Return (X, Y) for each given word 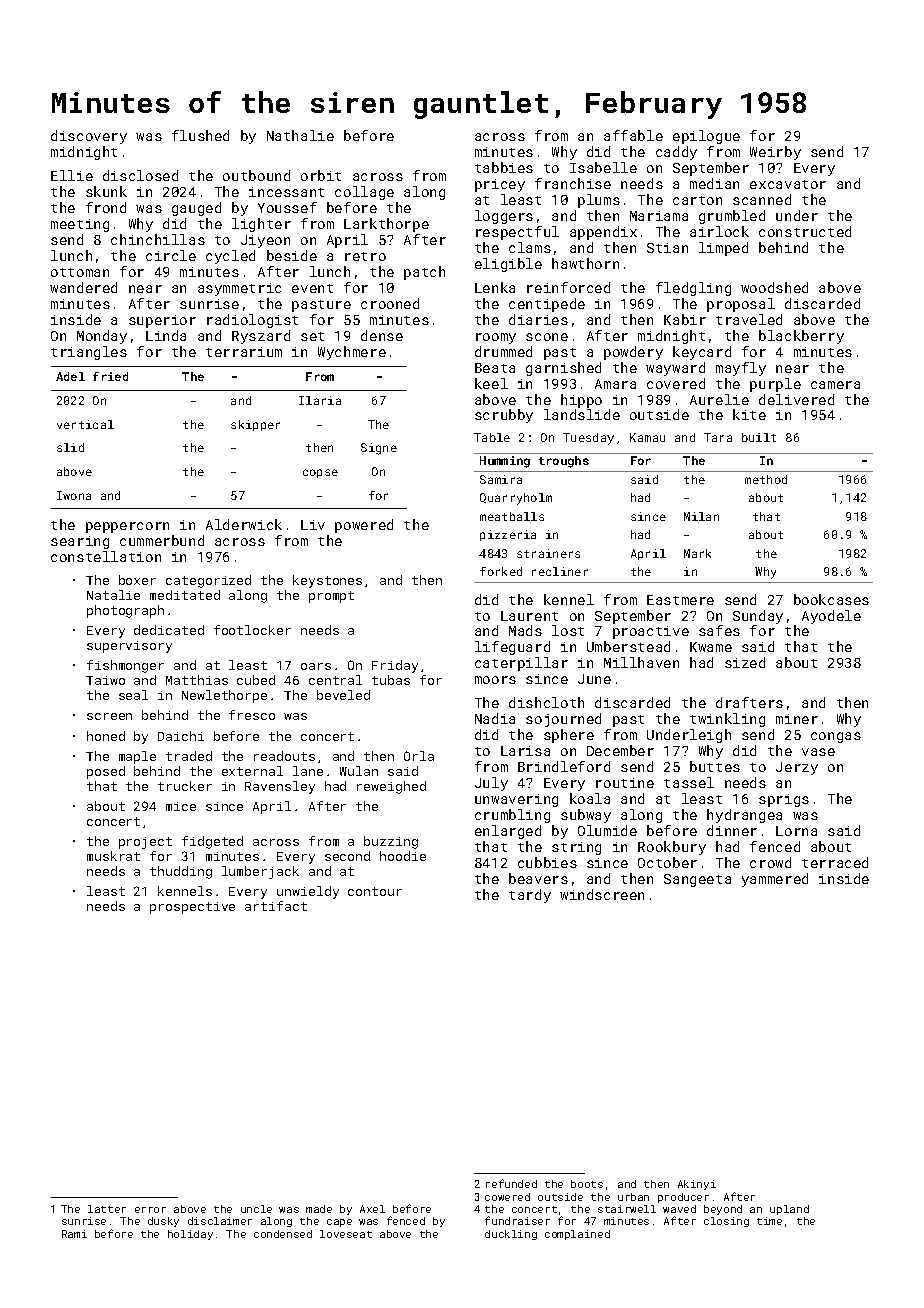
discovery (89, 137)
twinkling (727, 720)
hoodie (403, 856)
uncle (256, 1209)
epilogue (706, 137)
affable (633, 135)
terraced (835, 862)
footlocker (252, 630)
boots (587, 1184)
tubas (391, 680)
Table (492, 437)
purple (775, 385)
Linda (166, 335)
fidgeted (212, 842)
